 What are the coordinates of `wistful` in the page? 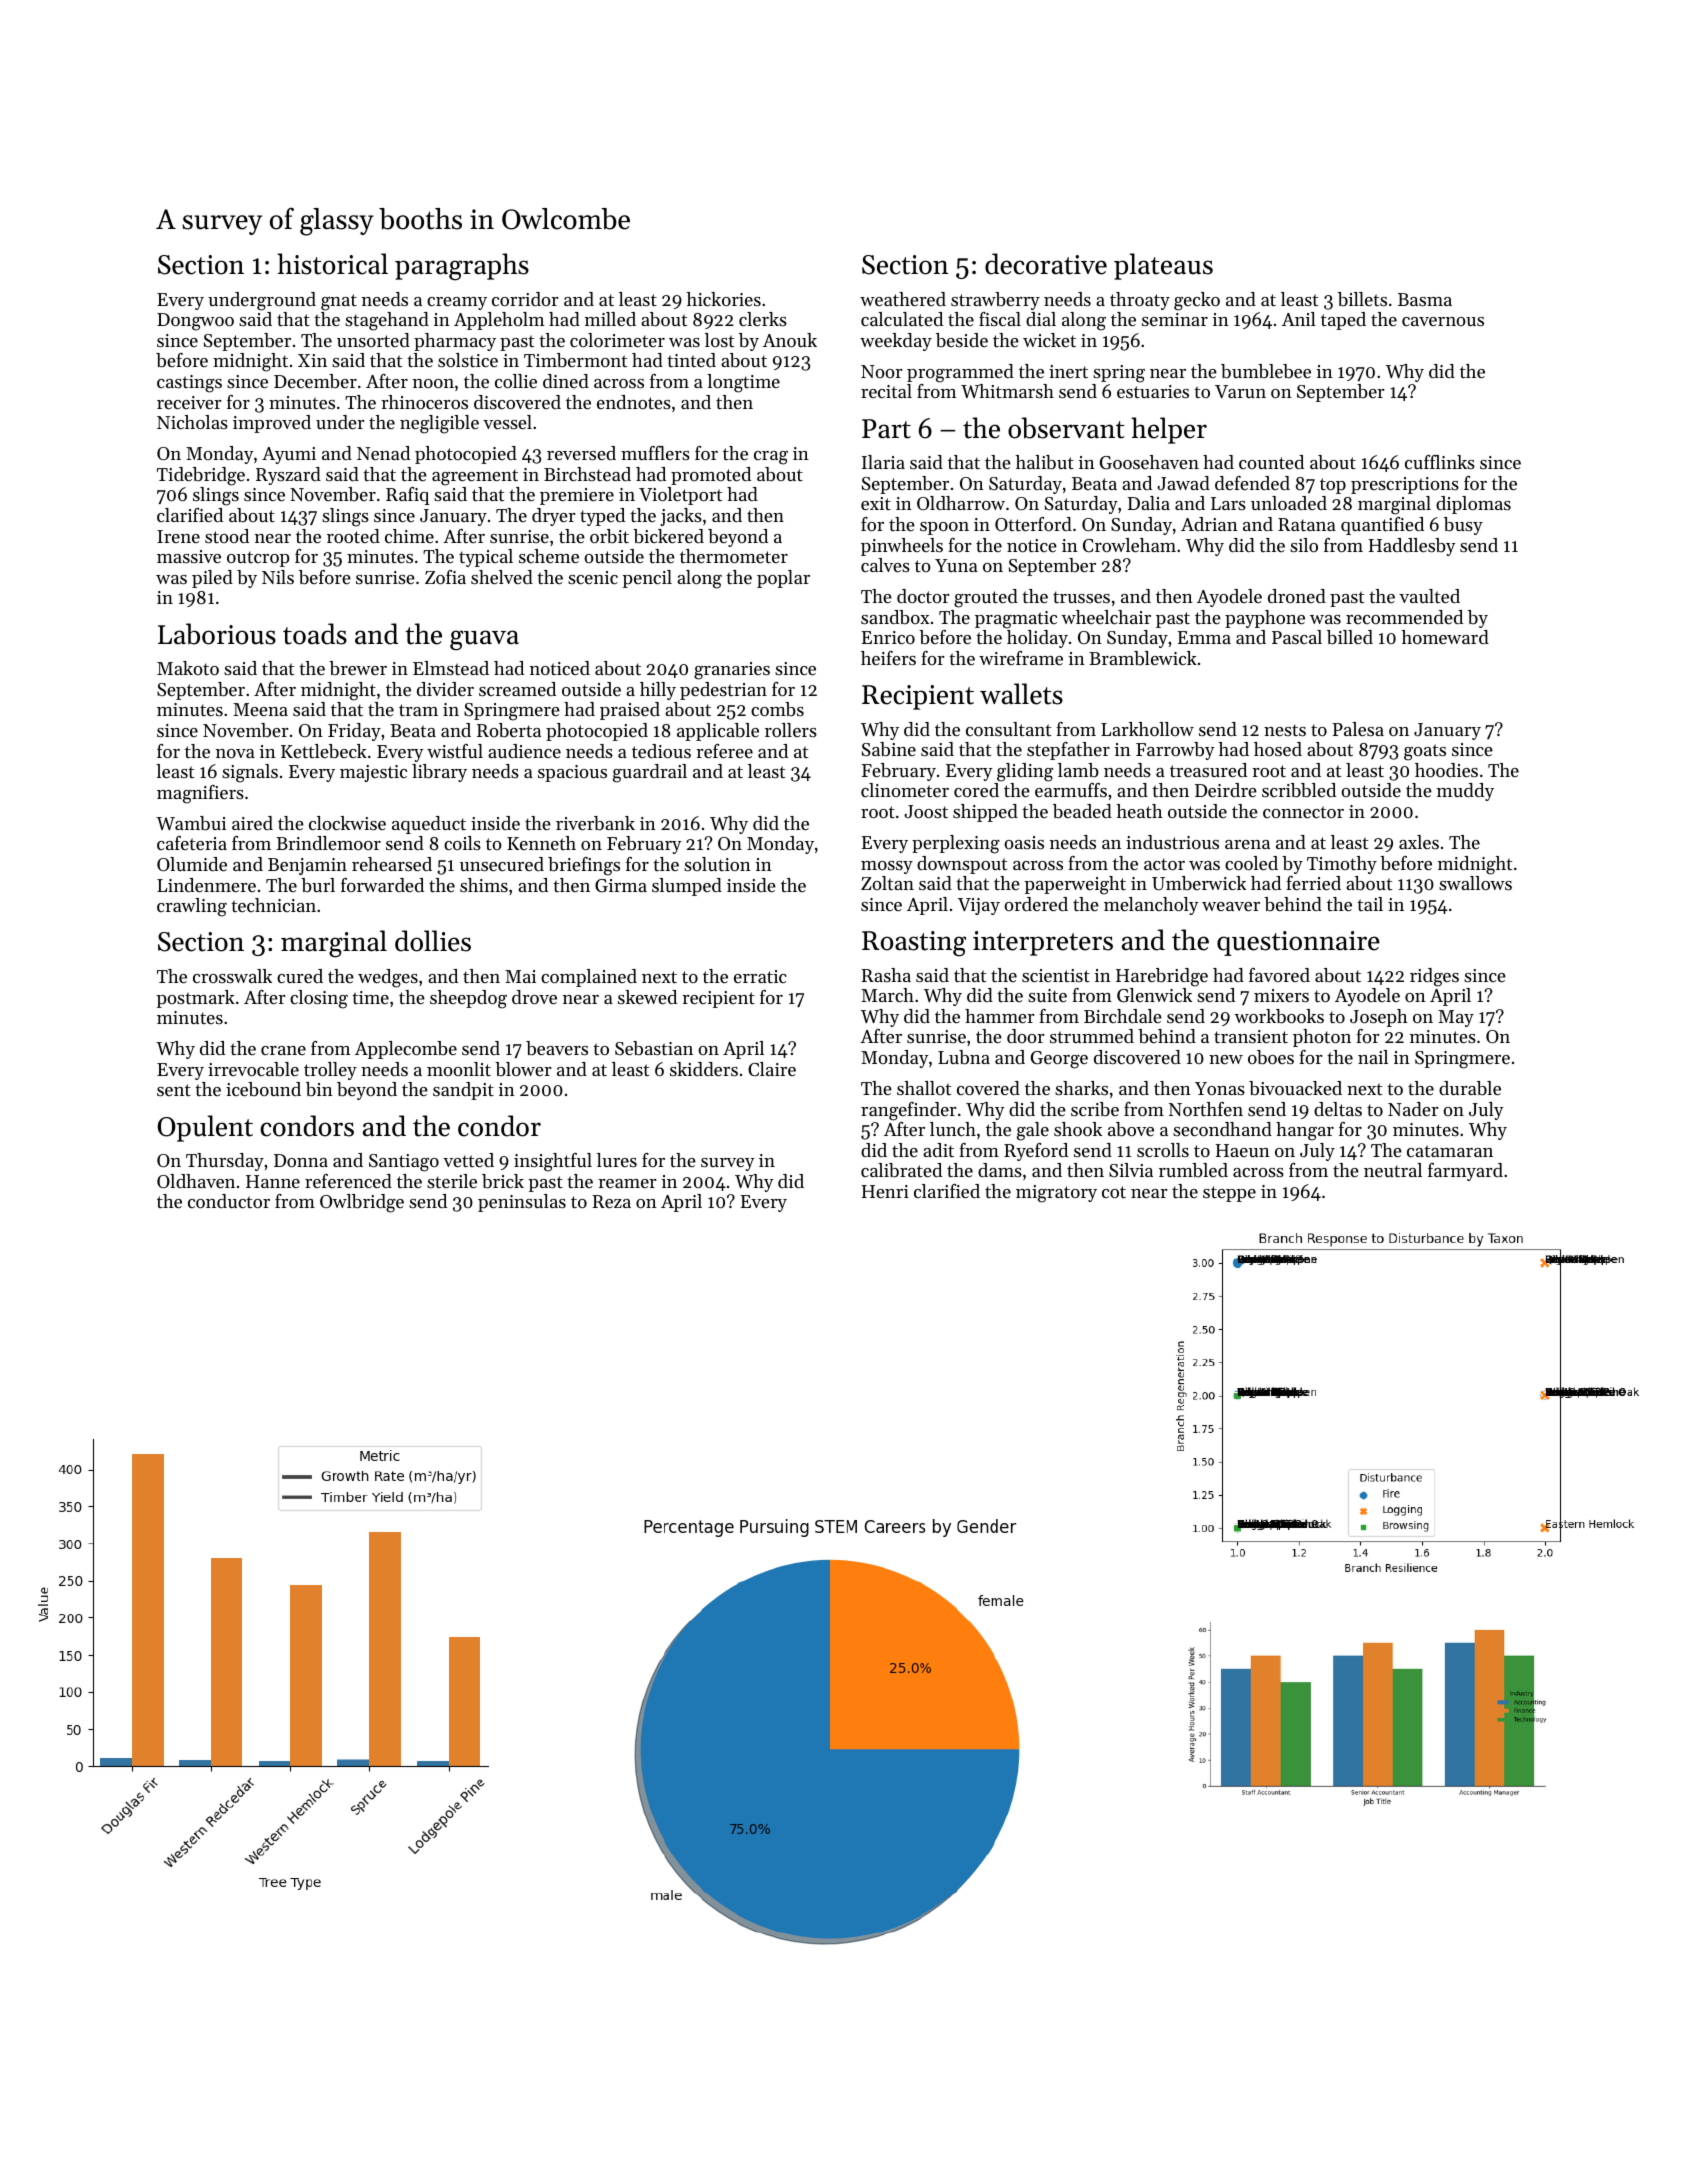 It's located at (455, 751).
